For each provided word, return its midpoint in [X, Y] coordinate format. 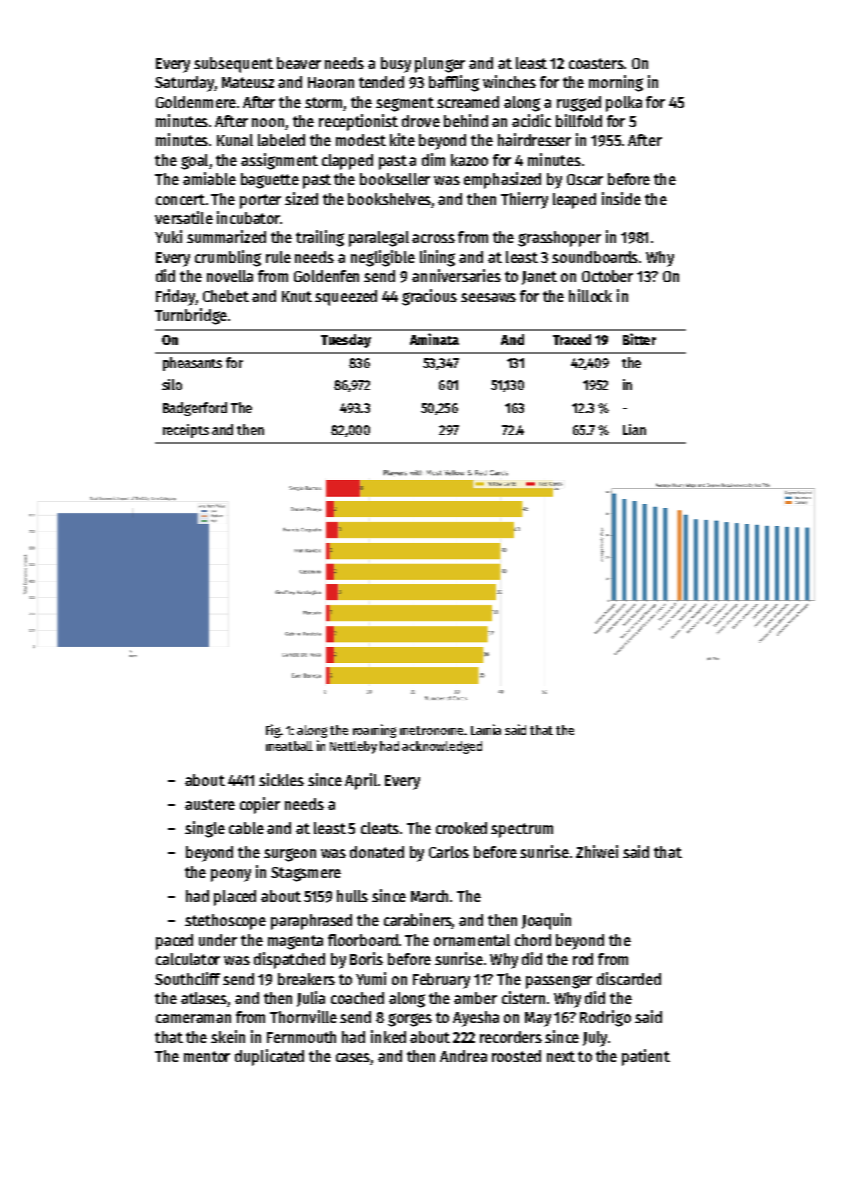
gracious [429, 297]
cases [353, 1059]
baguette [270, 181]
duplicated [269, 1057]
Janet [539, 278]
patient [646, 1057]
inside [621, 198]
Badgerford [195, 409]
